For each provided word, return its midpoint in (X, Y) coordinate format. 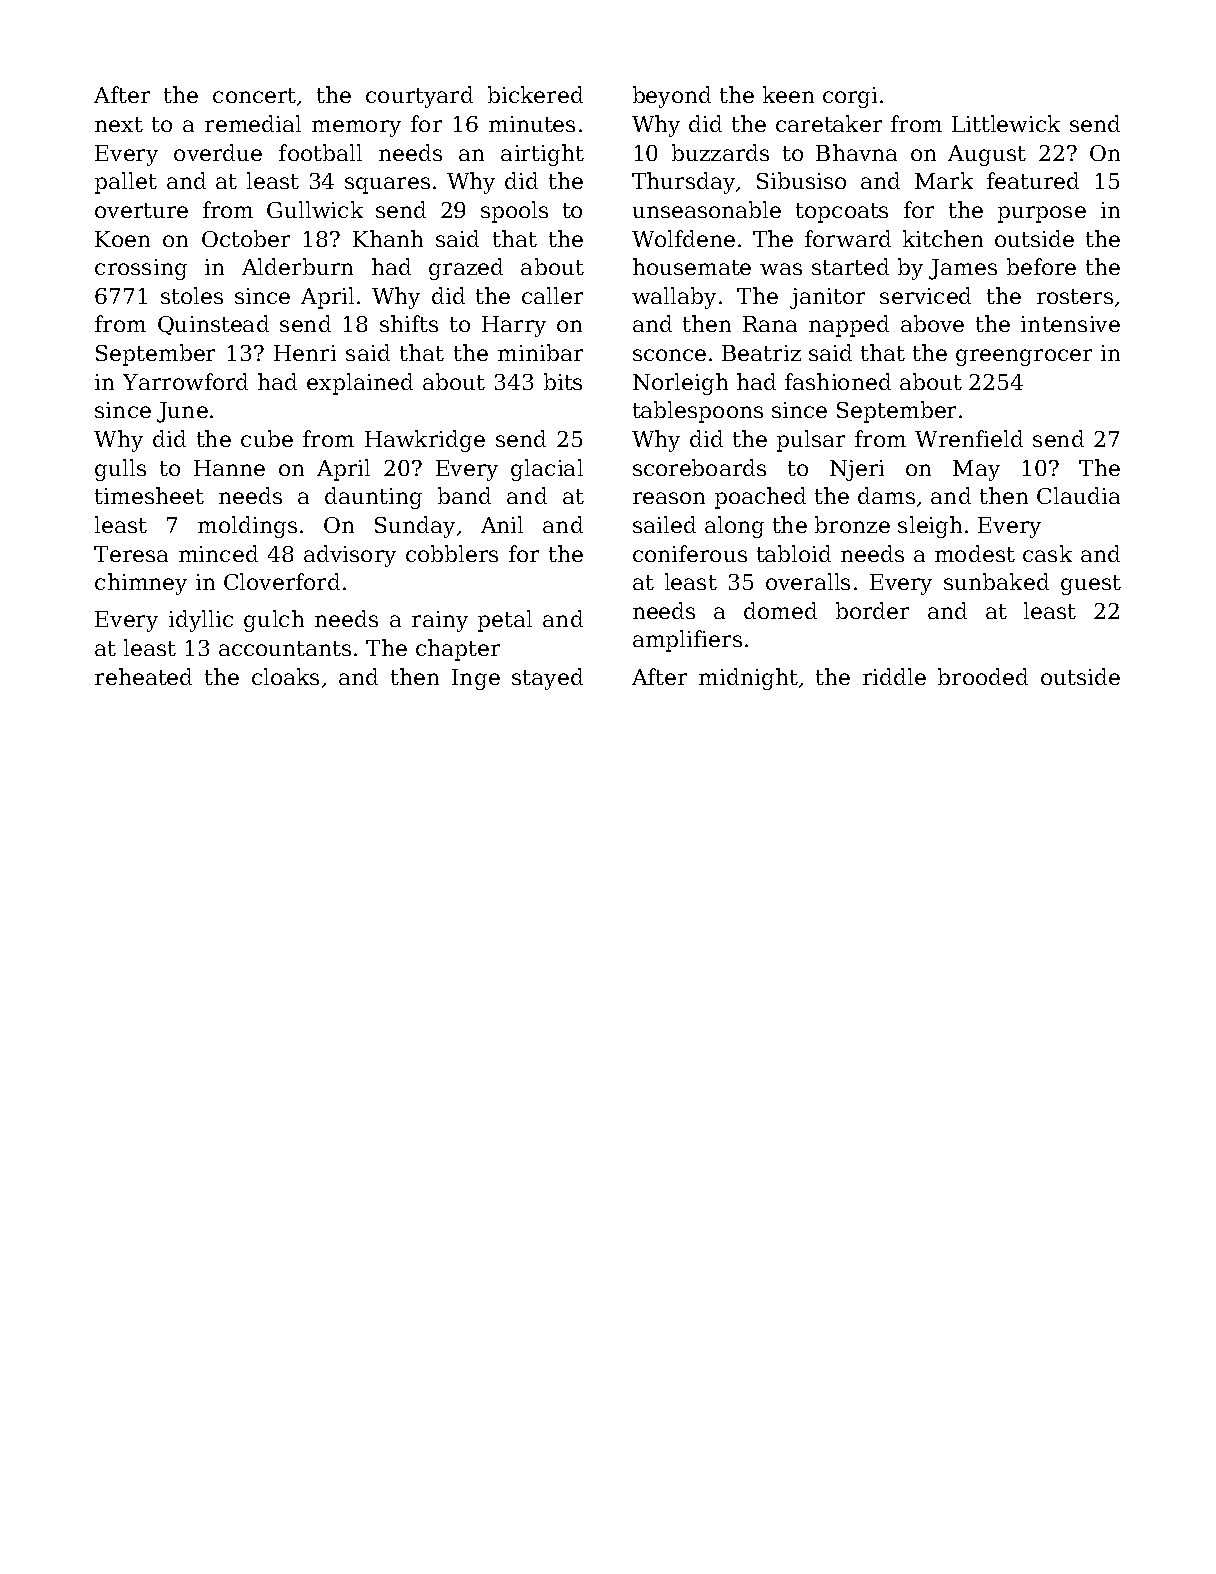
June (182, 412)
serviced (925, 295)
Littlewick (1006, 123)
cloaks (285, 676)
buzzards (720, 152)
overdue (218, 152)
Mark (944, 180)
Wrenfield (969, 438)
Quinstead (213, 325)
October (246, 238)
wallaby (674, 298)
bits (563, 381)
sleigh (930, 527)
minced (218, 553)
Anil (502, 524)
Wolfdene (683, 238)
